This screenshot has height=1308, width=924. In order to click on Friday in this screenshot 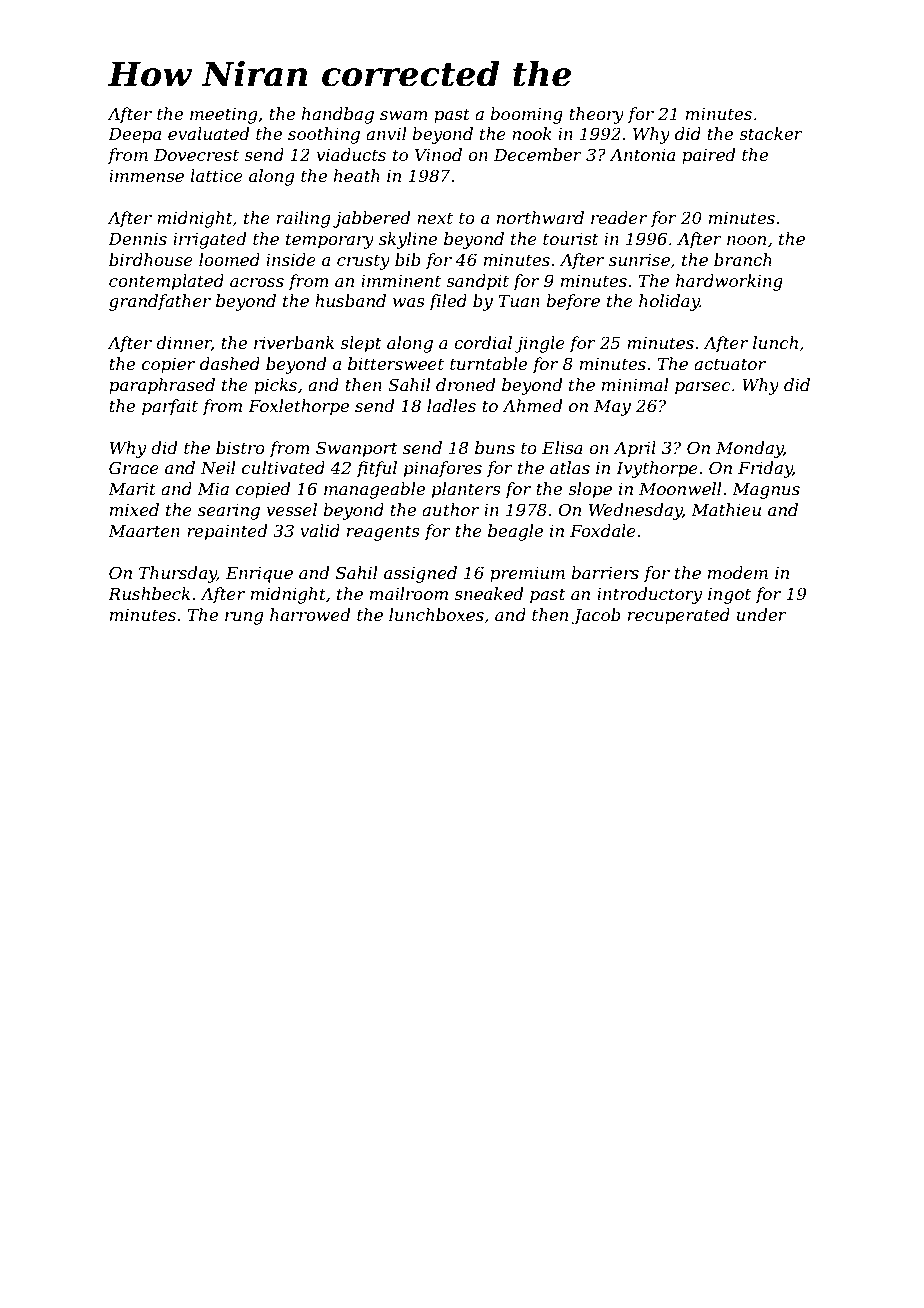, I will do `click(765, 469)`.
